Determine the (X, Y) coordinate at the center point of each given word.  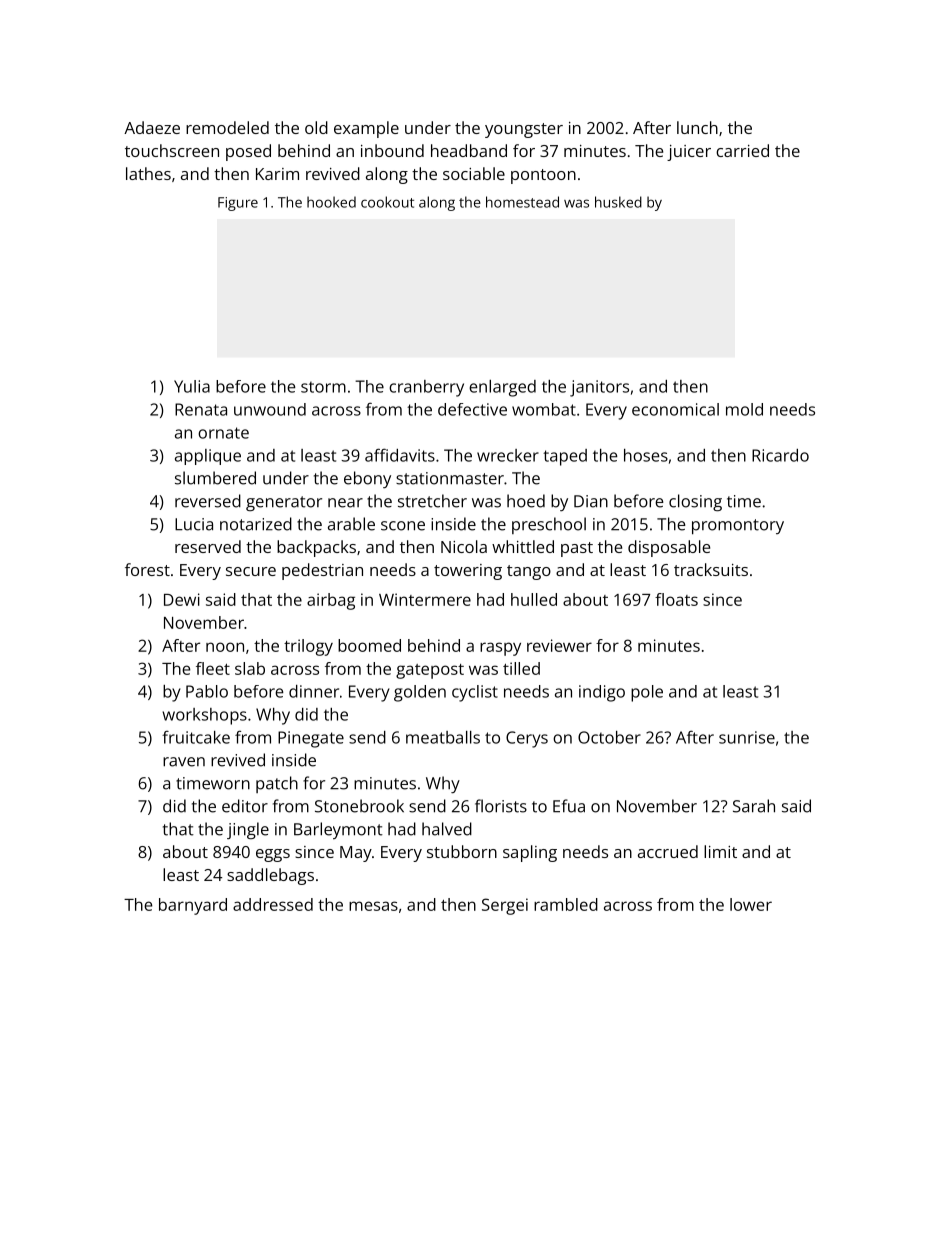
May (356, 854)
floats (676, 599)
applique (208, 457)
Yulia (192, 386)
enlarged (502, 388)
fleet (213, 668)
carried (742, 150)
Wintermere (425, 599)
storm (323, 387)
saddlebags (270, 876)
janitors (599, 388)
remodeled (227, 127)
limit (720, 851)
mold (744, 409)
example (366, 129)
